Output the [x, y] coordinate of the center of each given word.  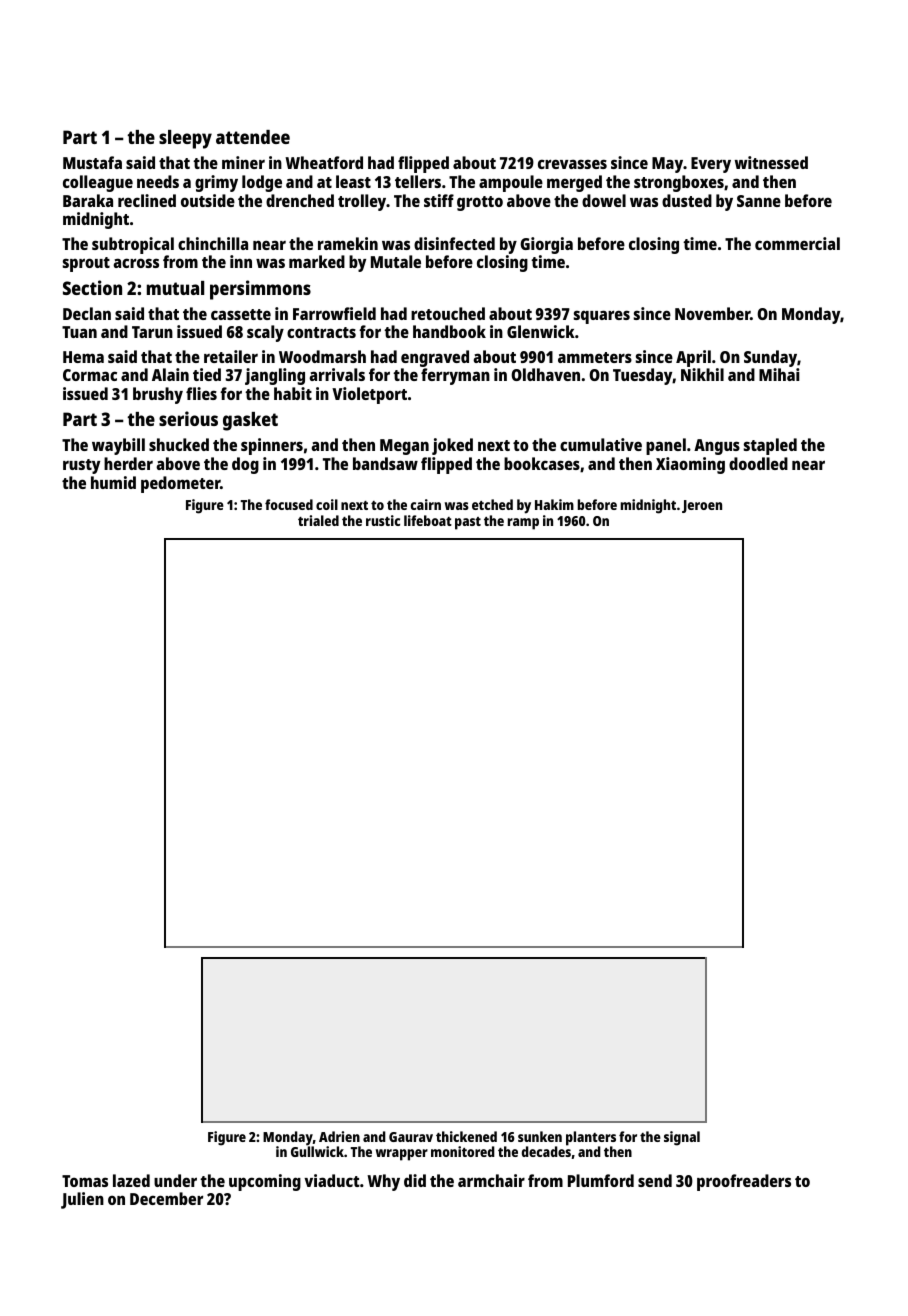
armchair [491, 1180]
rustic [383, 520]
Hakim [554, 504]
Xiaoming [690, 465]
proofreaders [744, 1182]
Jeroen [702, 506]
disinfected [454, 243]
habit [293, 393]
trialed [318, 520]
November [712, 313]
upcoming [265, 1182]
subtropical [133, 245]
